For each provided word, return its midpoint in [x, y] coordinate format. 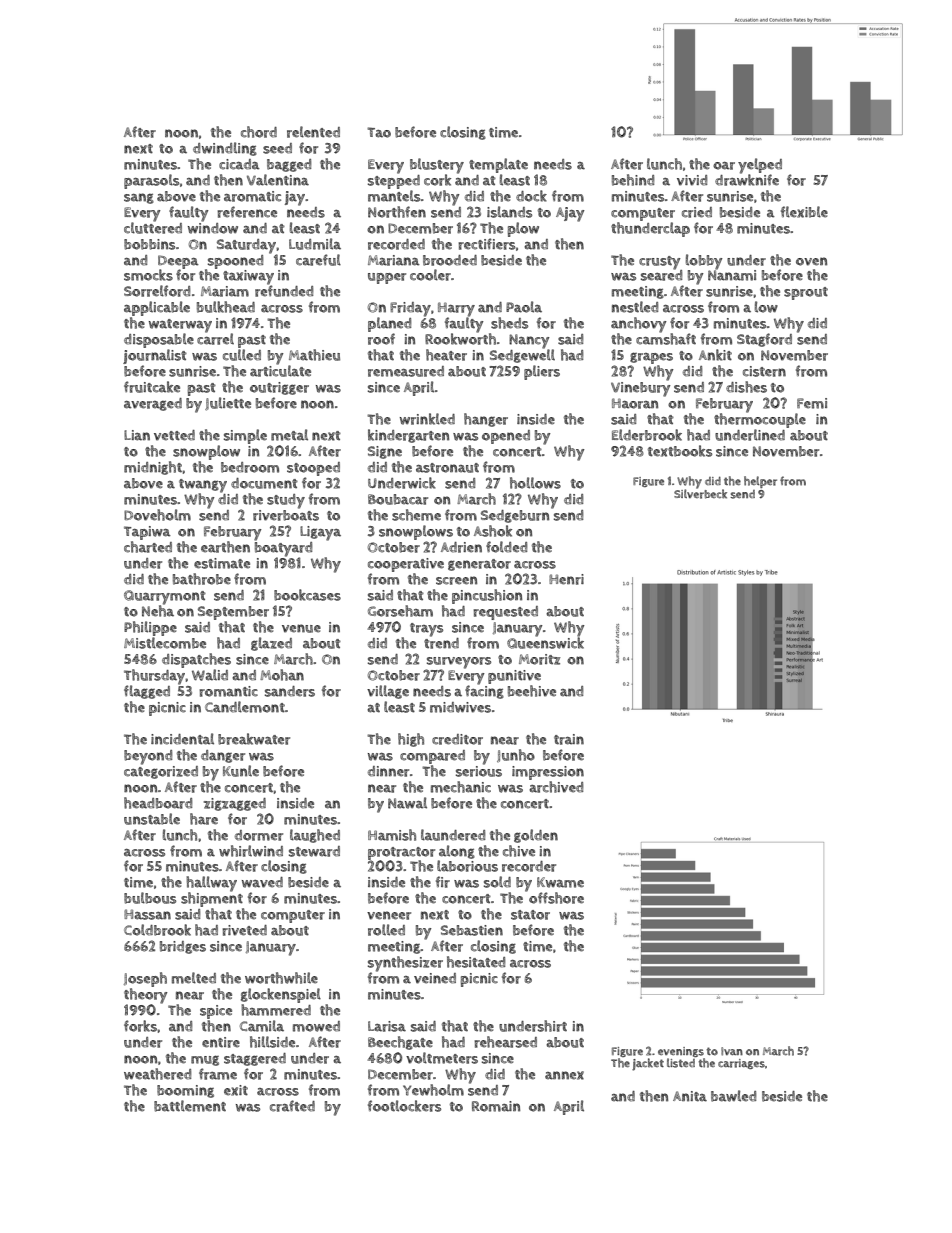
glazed [271, 644]
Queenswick [545, 643]
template [498, 165]
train [569, 739]
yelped [760, 166]
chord [259, 132]
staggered [255, 1059]
